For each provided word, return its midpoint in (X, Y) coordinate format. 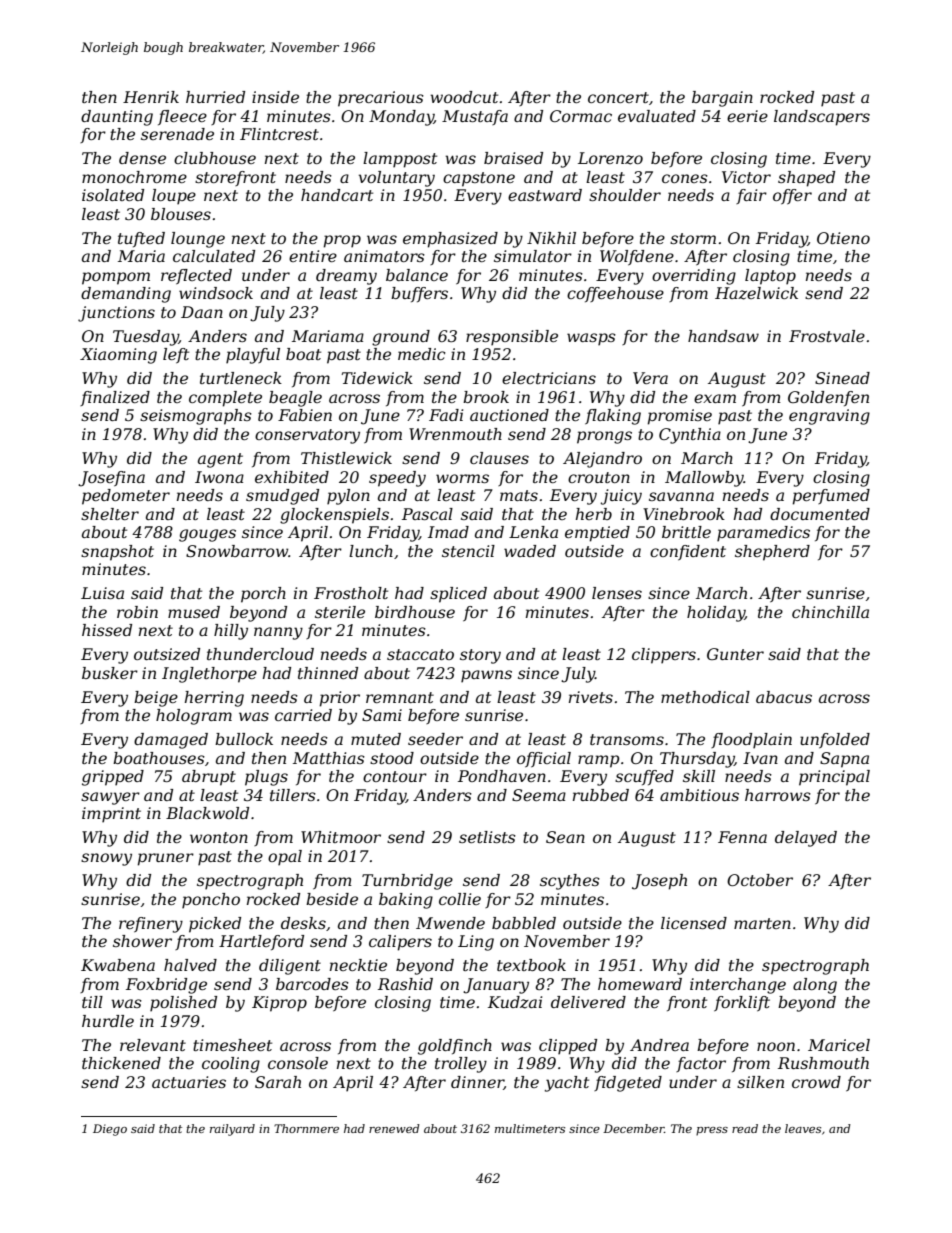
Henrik (151, 97)
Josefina (111, 479)
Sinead (842, 378)
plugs (266, 778)
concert (618, 97)
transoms (627, 739)
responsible (512, 338)
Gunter (735, 654)
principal (834, 778)
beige (156, 699)
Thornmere (306, 1128)
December (633, 1128)
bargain (722, 99)
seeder (435, 739)
